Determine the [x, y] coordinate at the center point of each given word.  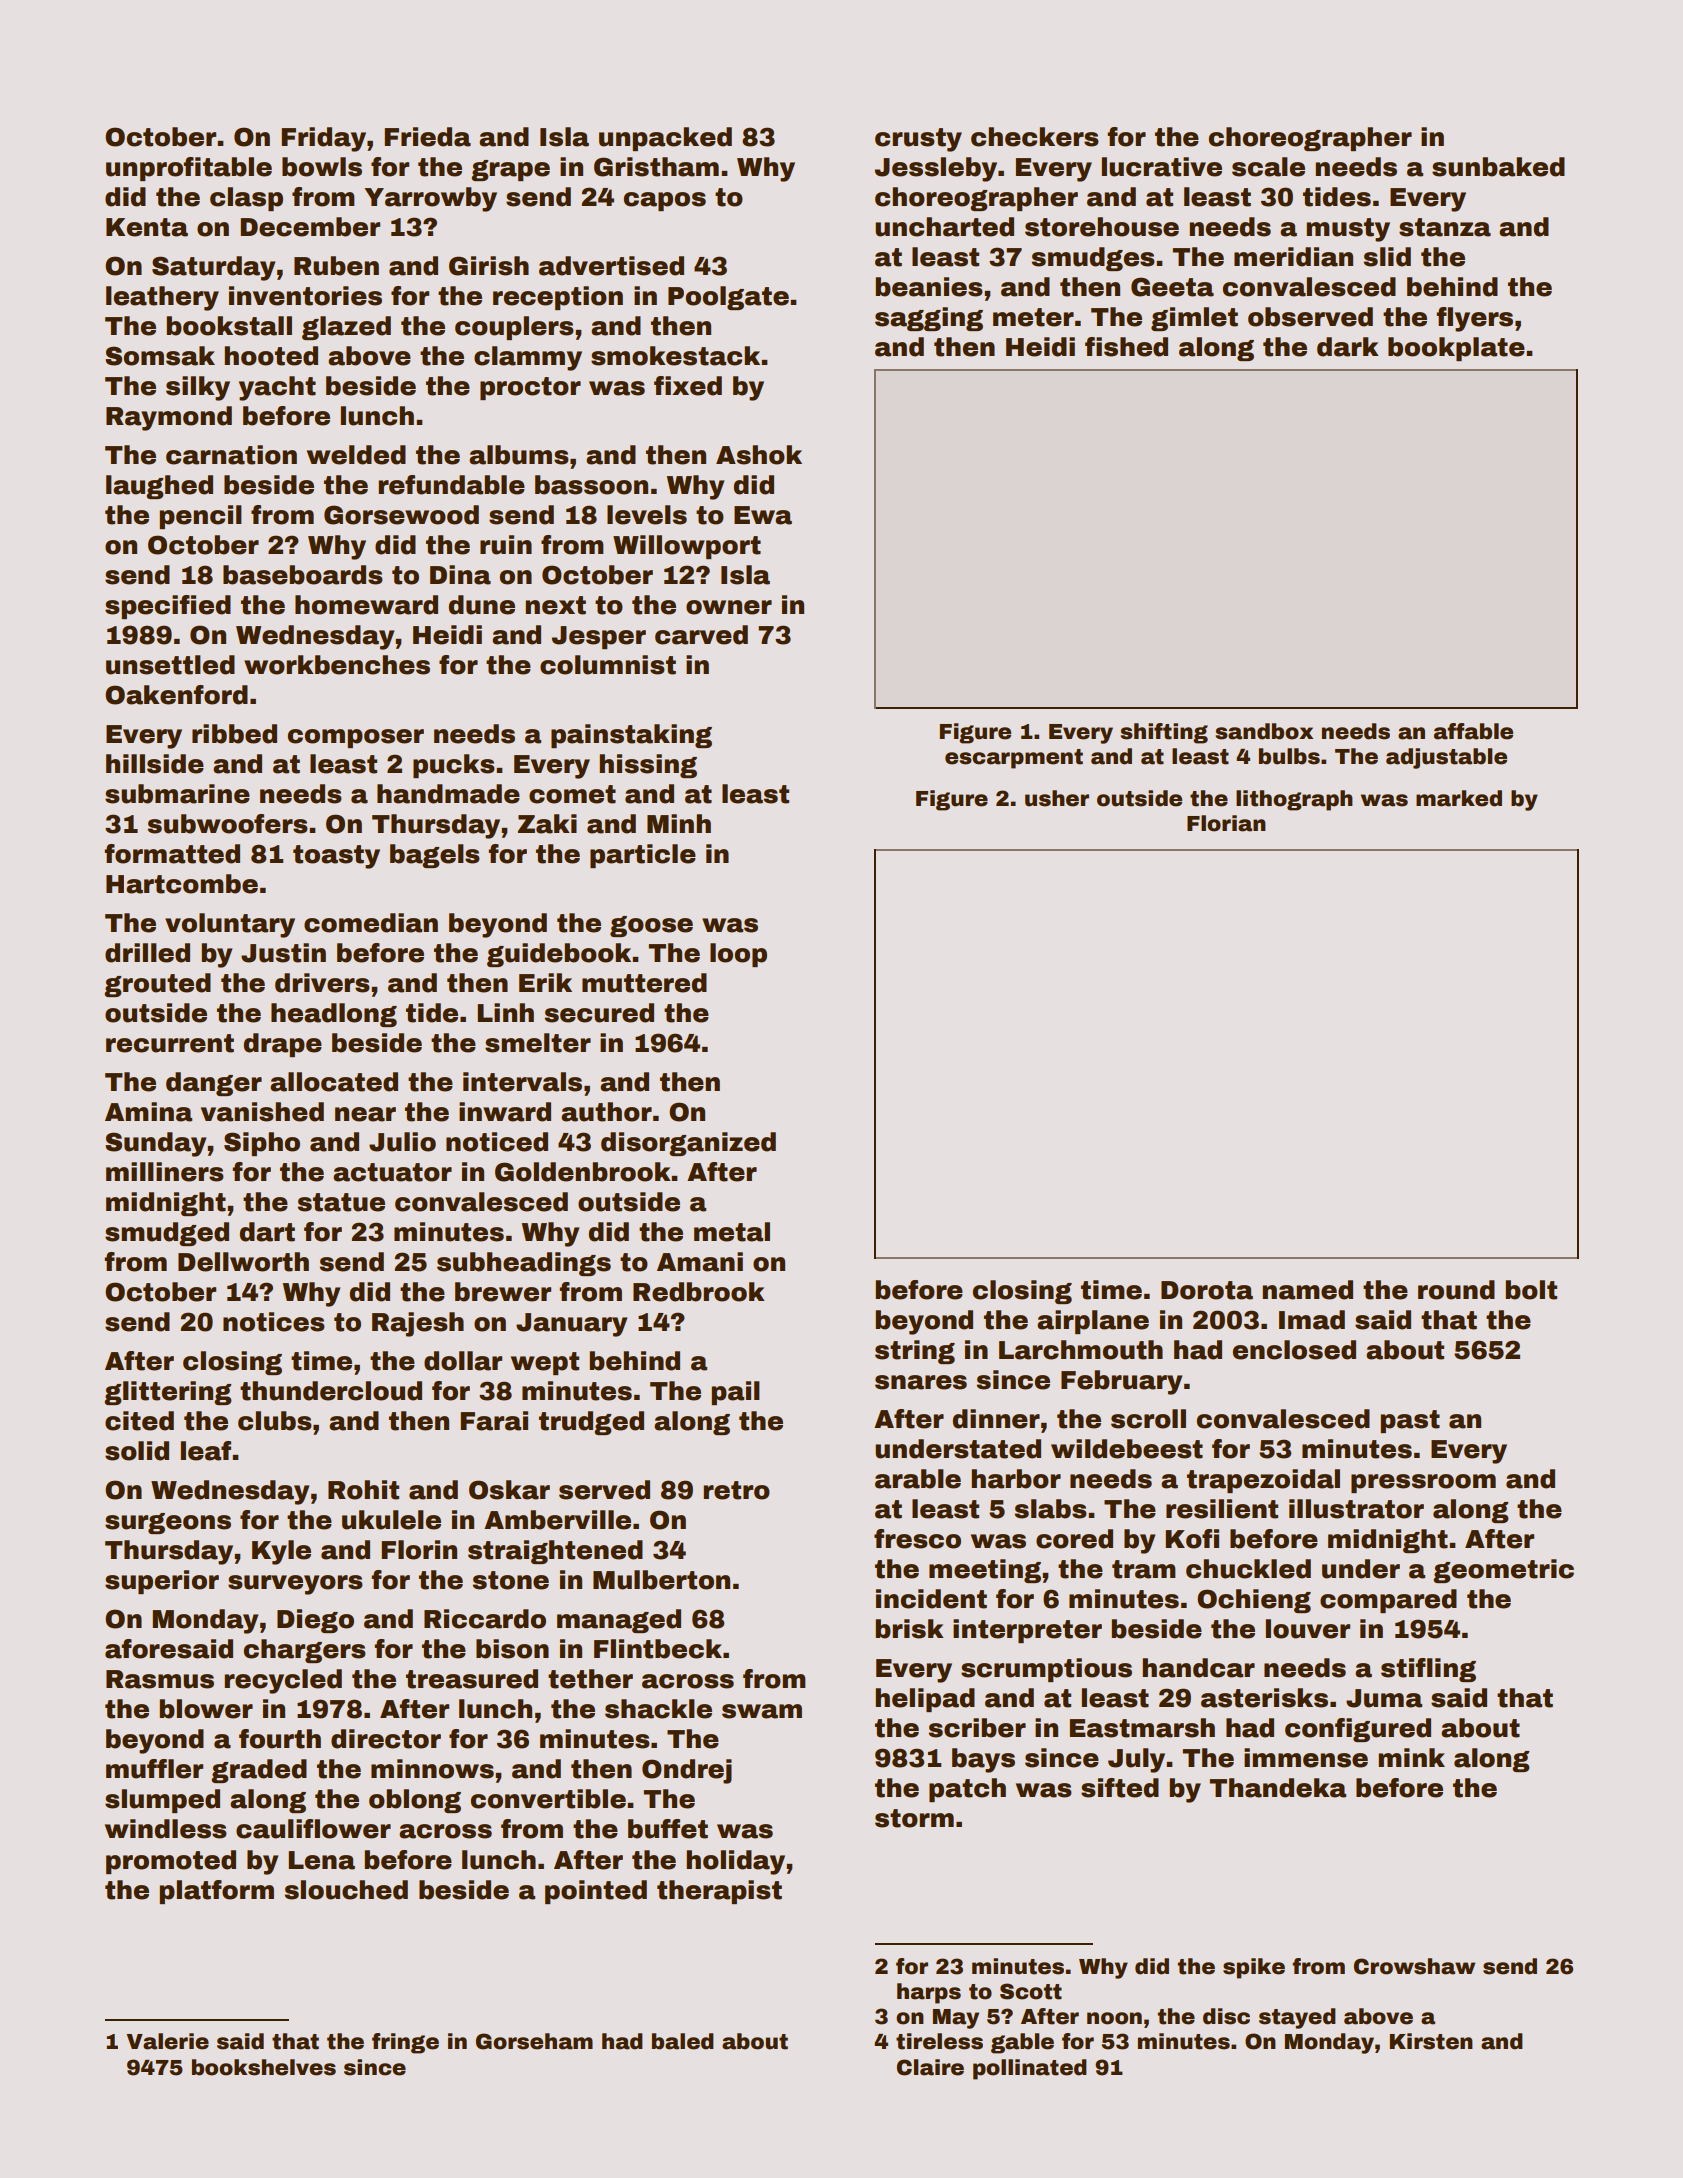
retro [736, 1490]
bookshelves [264, 2067]
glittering [168, 1393]
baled [683, 2041]
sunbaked [1498, 167]
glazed [346, 328]
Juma [1384, 1698]
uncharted [944, 227]
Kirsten [1431, 2041]
